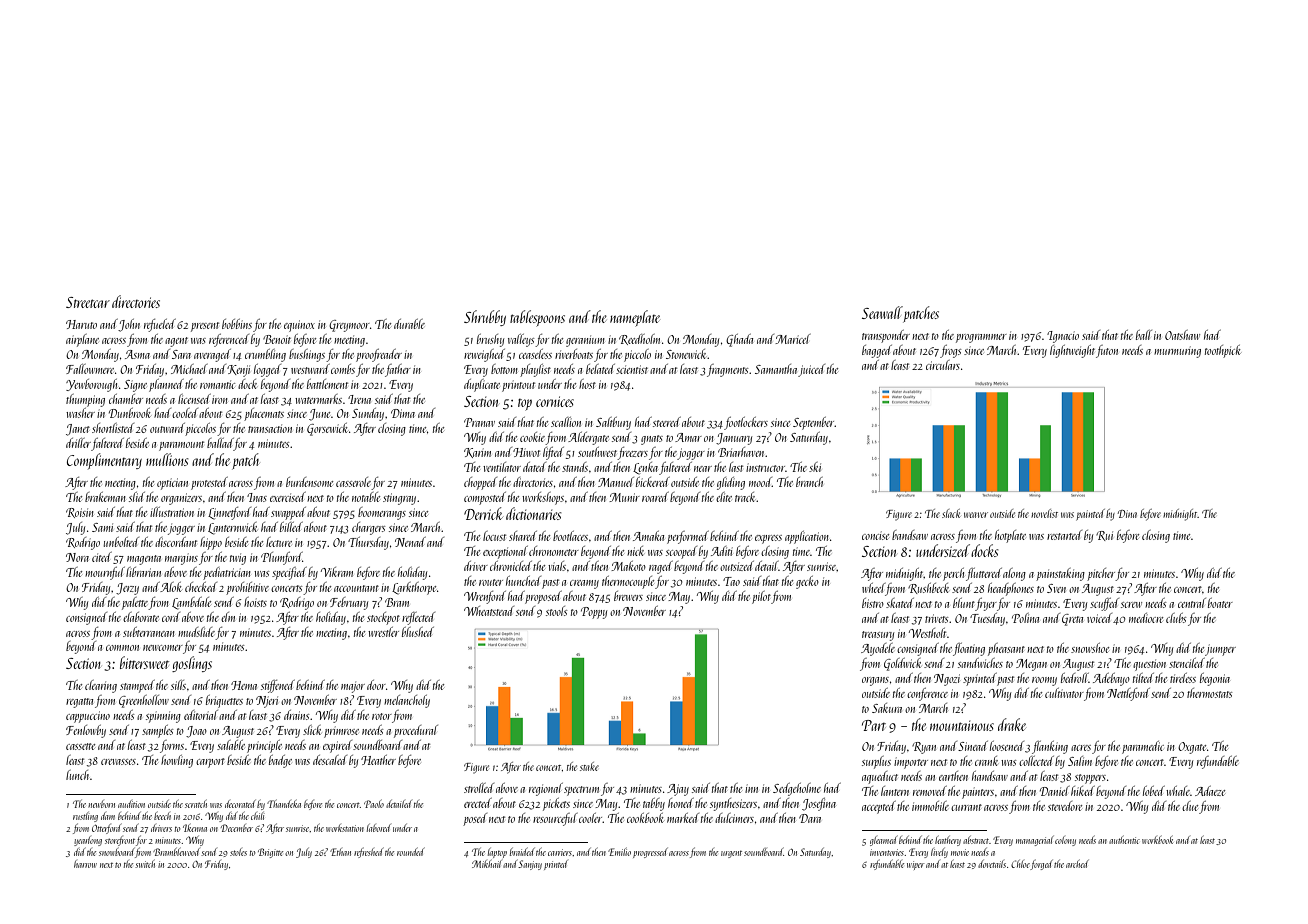 The height and width of the page is (924, 1308). What do you see at coordinates (1072, 620) in the page?
I see `Greta` at bounding box center [1072, 620].
